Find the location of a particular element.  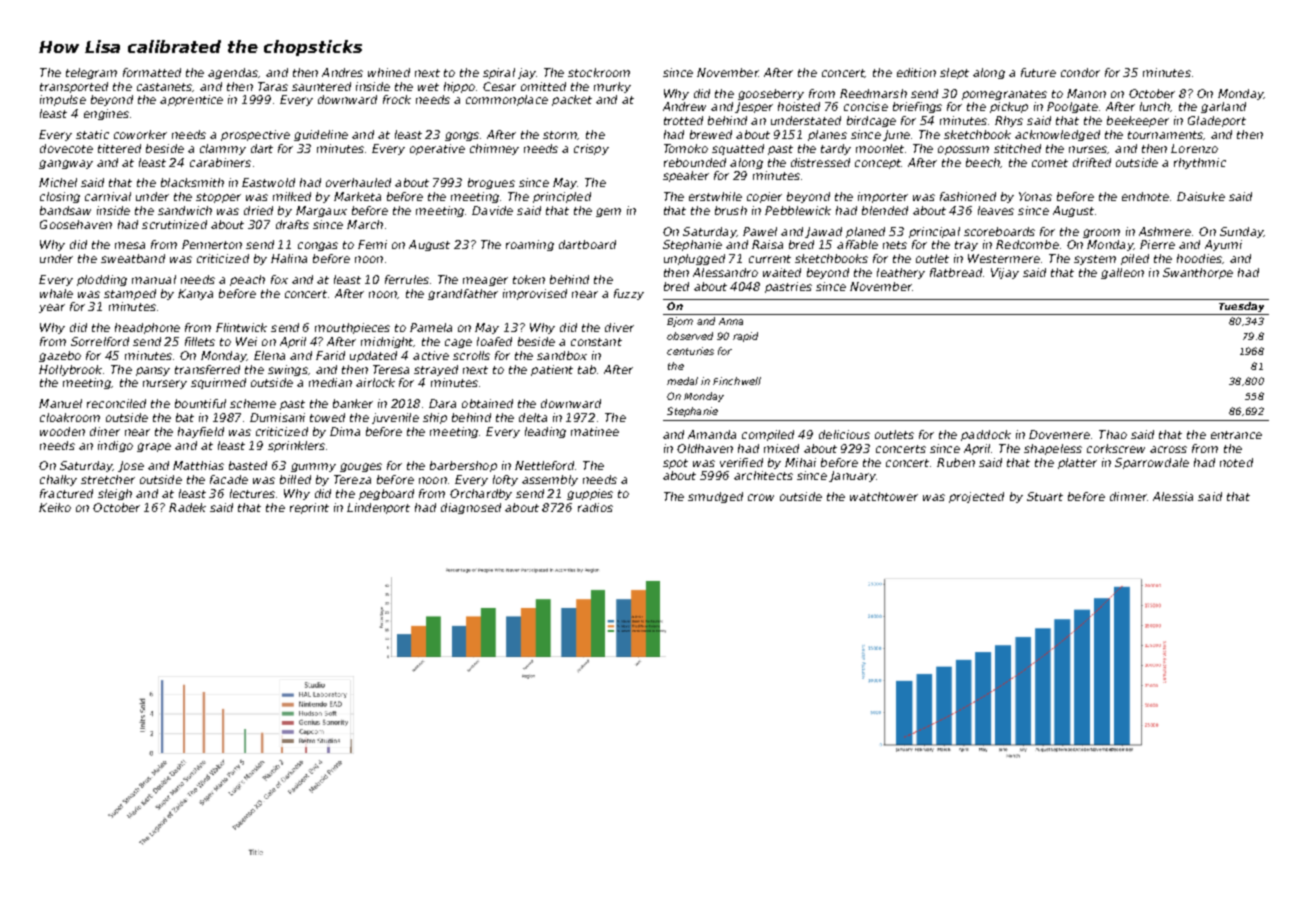

Andres is located at coordinates (342, 72).
